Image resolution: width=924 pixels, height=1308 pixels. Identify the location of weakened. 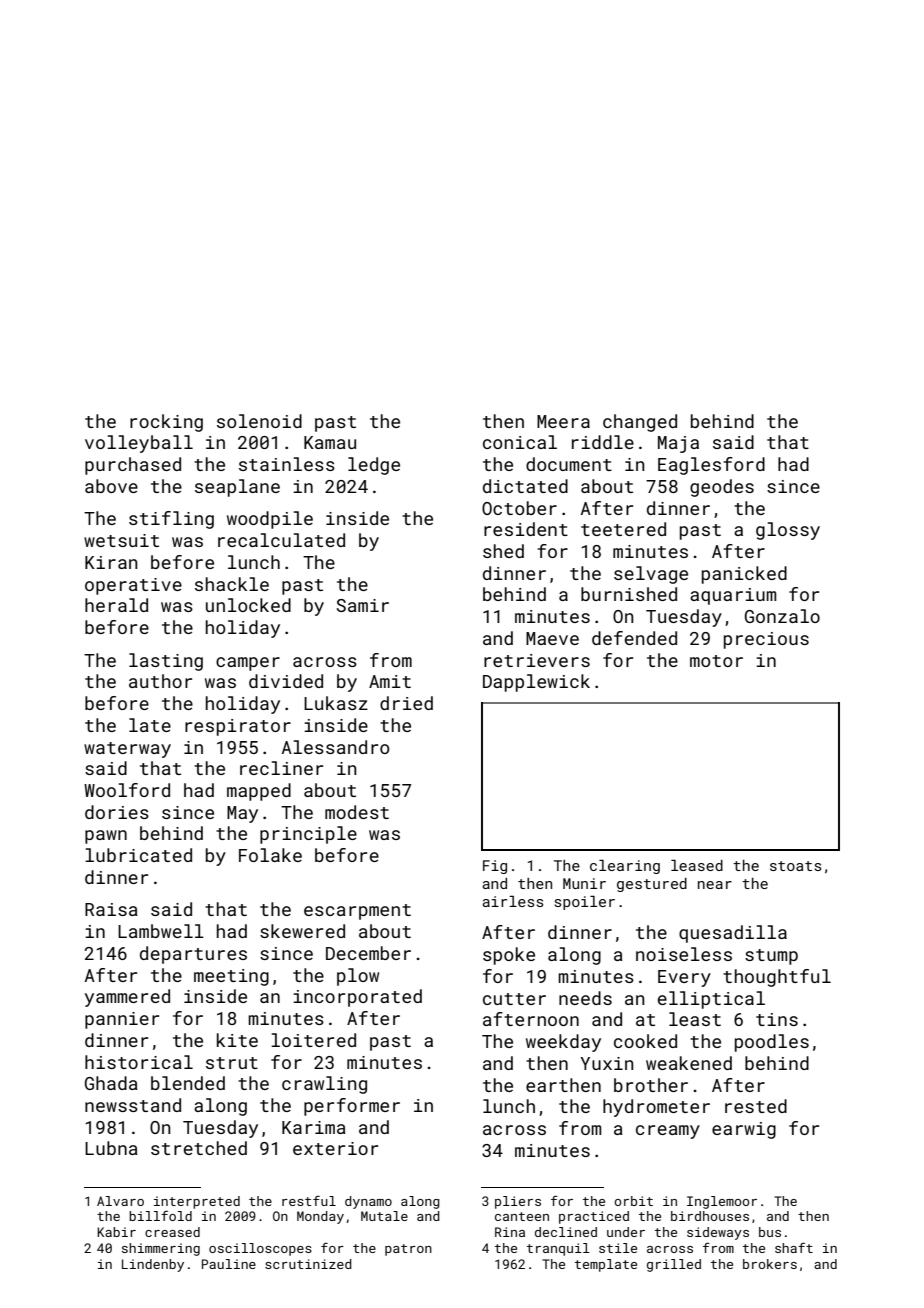
(689, 1063).
